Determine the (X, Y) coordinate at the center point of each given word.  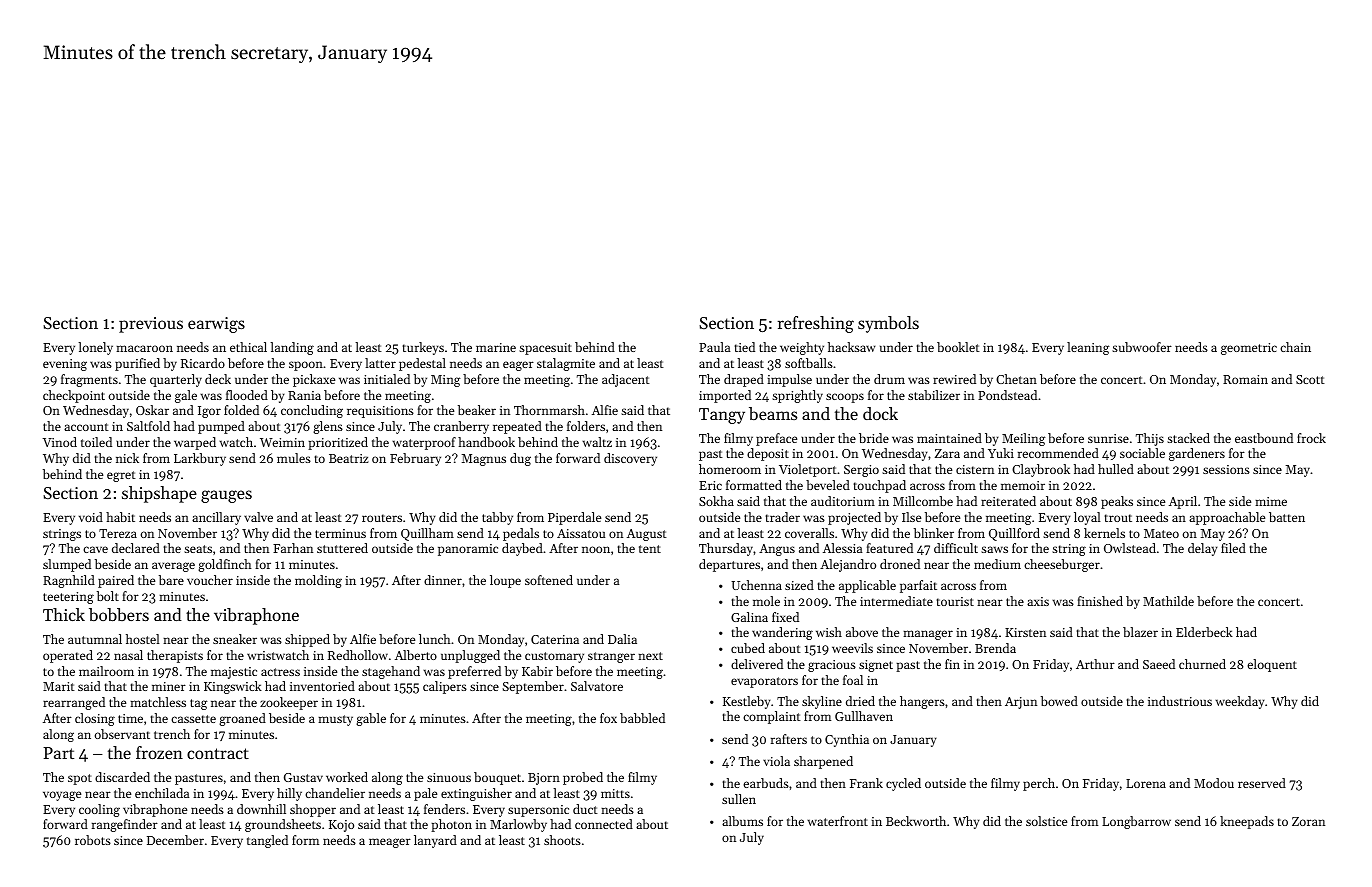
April (1183, 502)
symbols (888, 324)
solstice (1046, 821)
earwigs (216, 325)
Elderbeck (1204, 632)
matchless (158, 702)
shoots (562, 840)
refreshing (816, 324)
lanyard (435, 841)
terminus (340, 533)
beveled (828, 485)
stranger (611, 657)
